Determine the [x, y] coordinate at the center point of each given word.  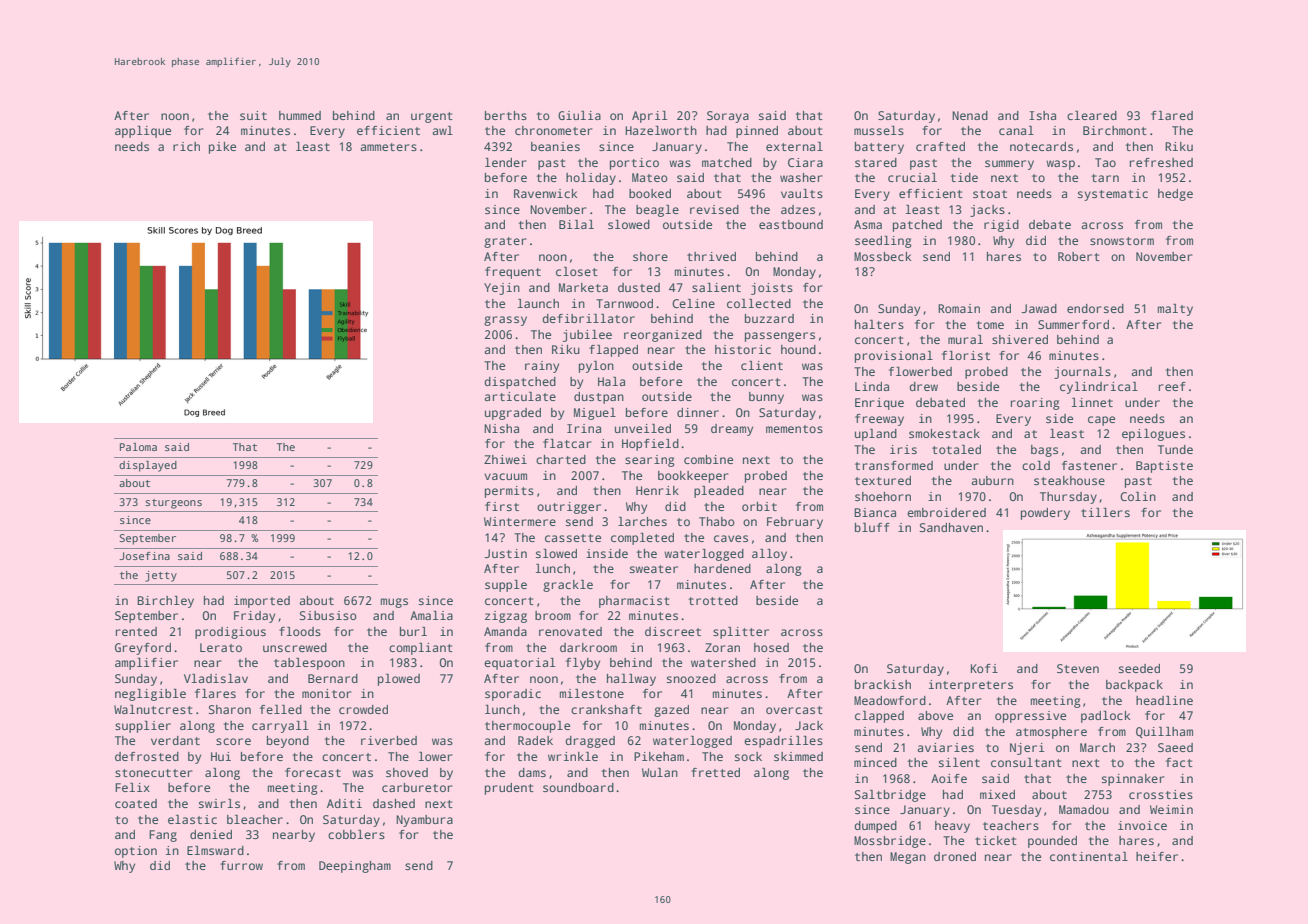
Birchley [165, 602]
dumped [875, 827]
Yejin [502, 289]
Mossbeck [882, 256]
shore [650, 256]
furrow [241, 865]
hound [798, 349]
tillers [1105, 512]
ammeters [388, 147]
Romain [959, 308]
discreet [673, 631]
